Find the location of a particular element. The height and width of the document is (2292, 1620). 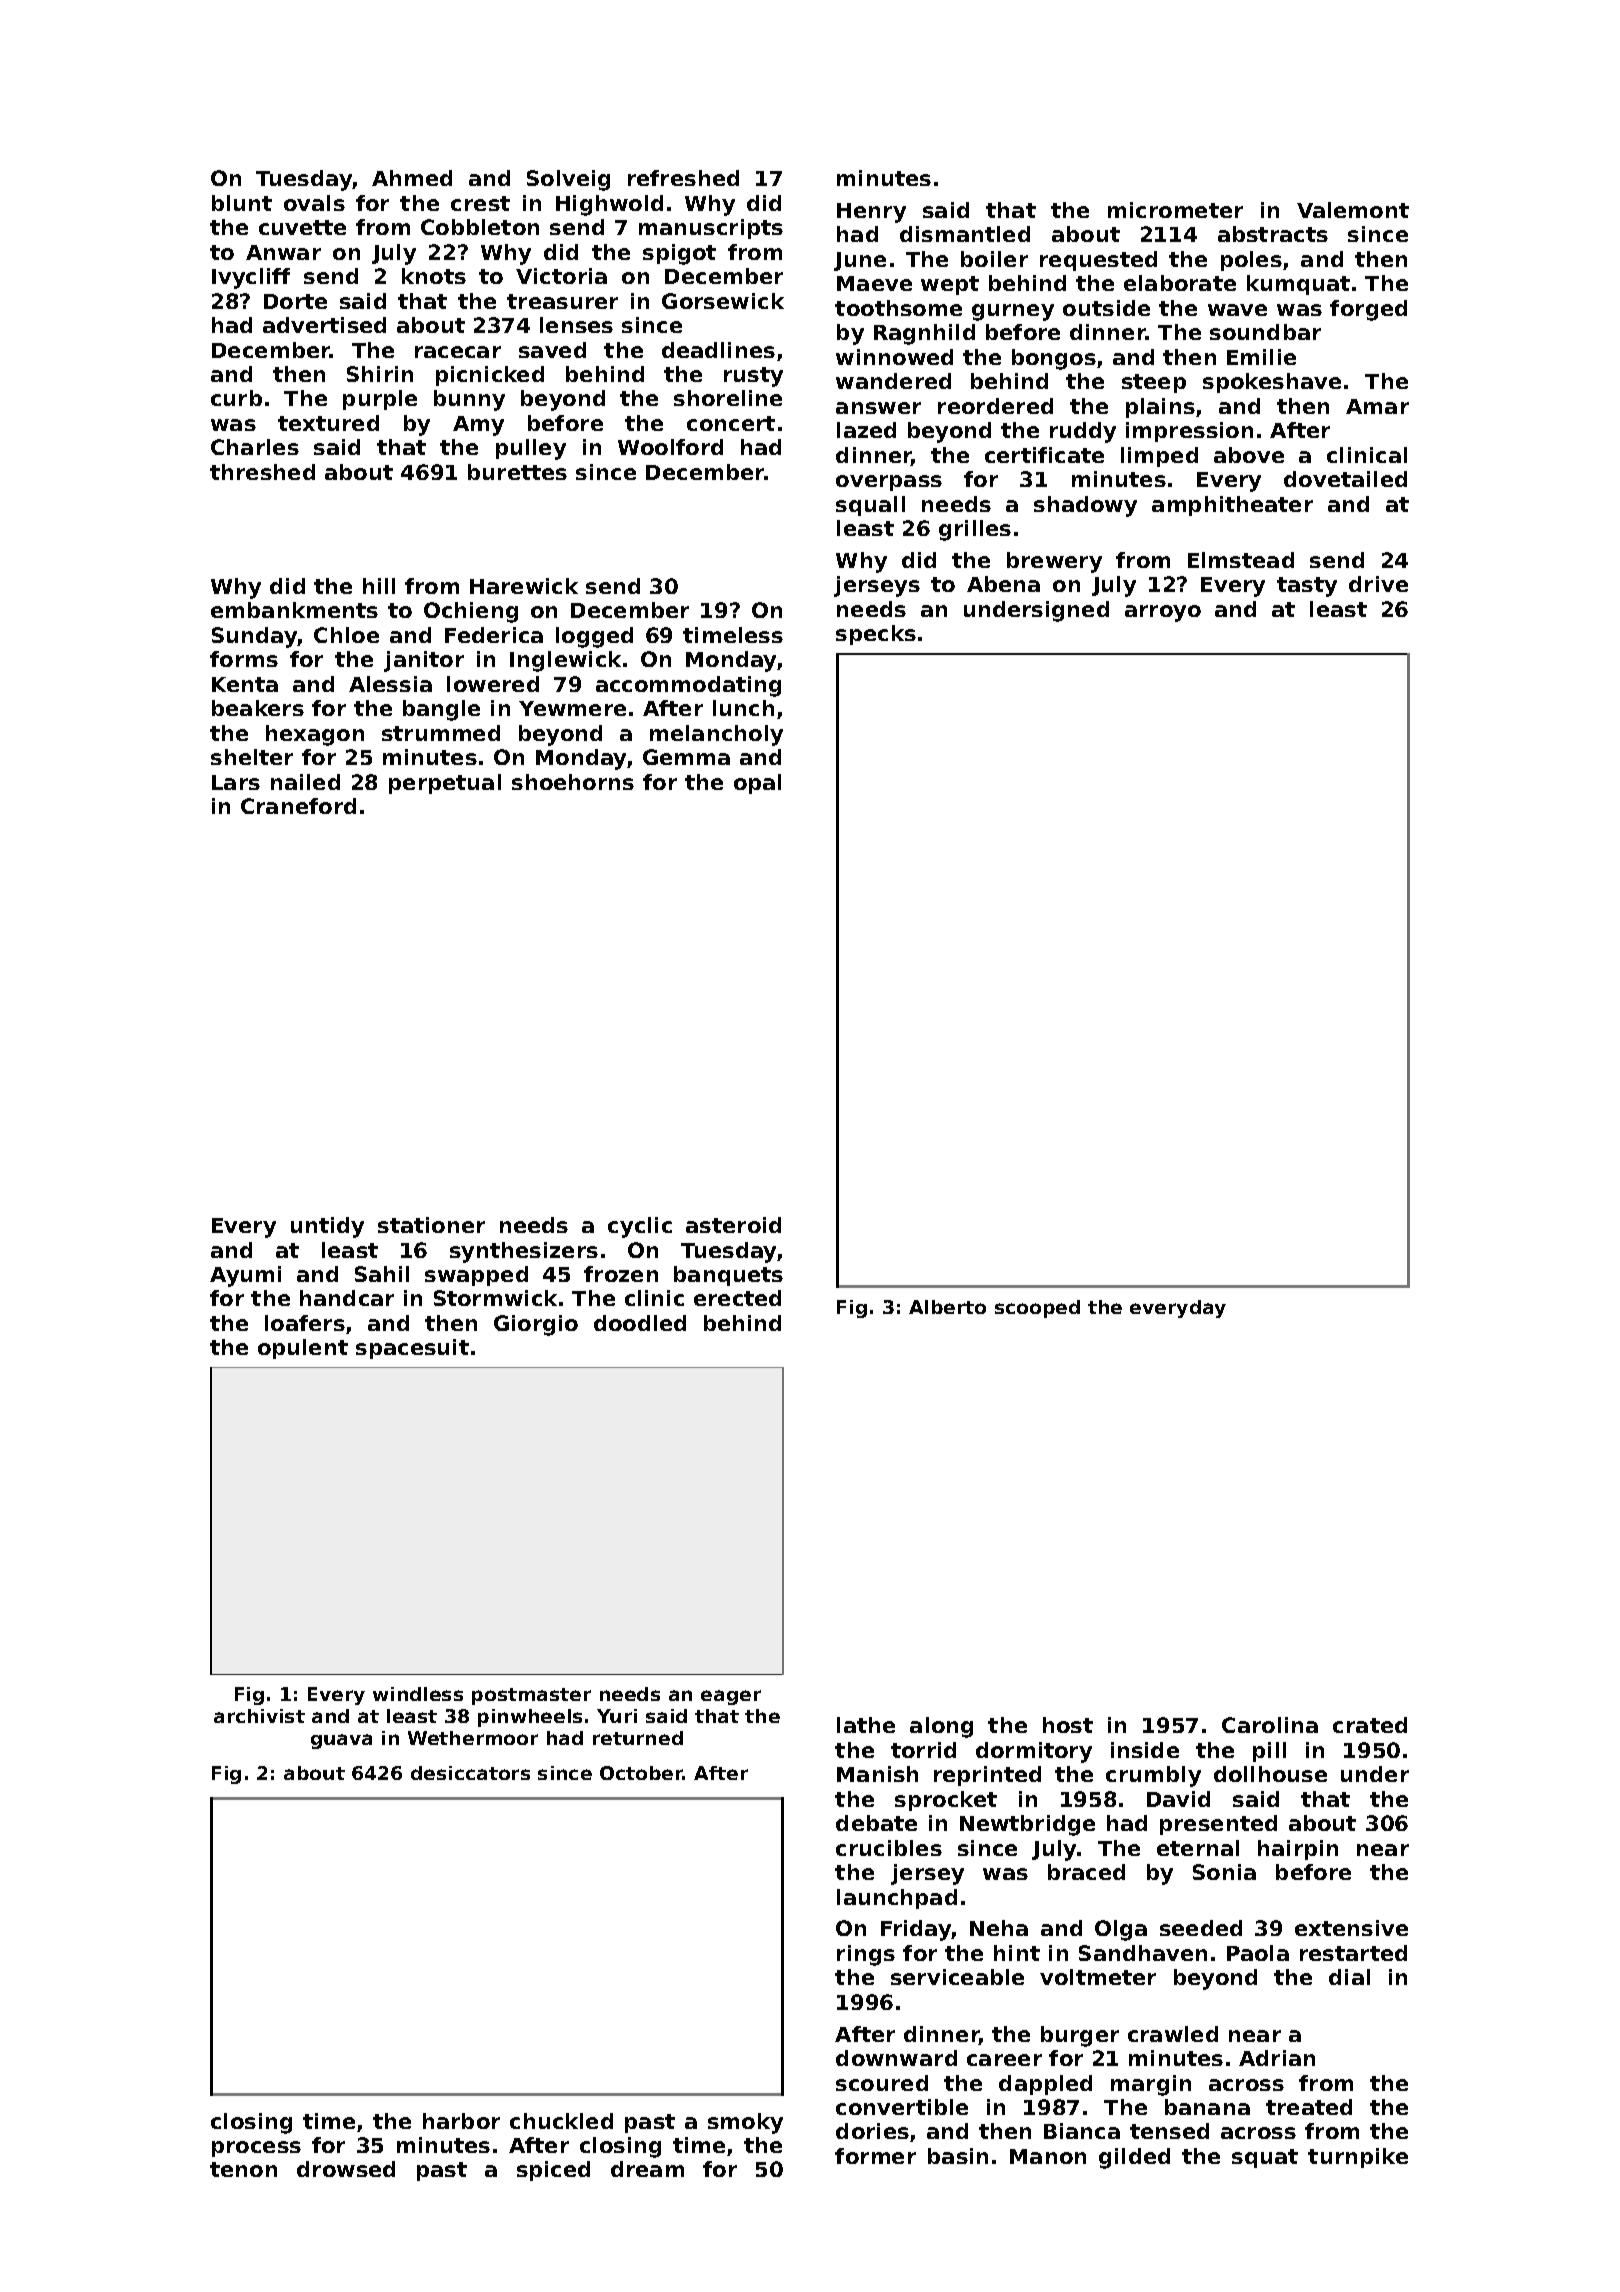

tasty is located at coordinates (1307, 587).
